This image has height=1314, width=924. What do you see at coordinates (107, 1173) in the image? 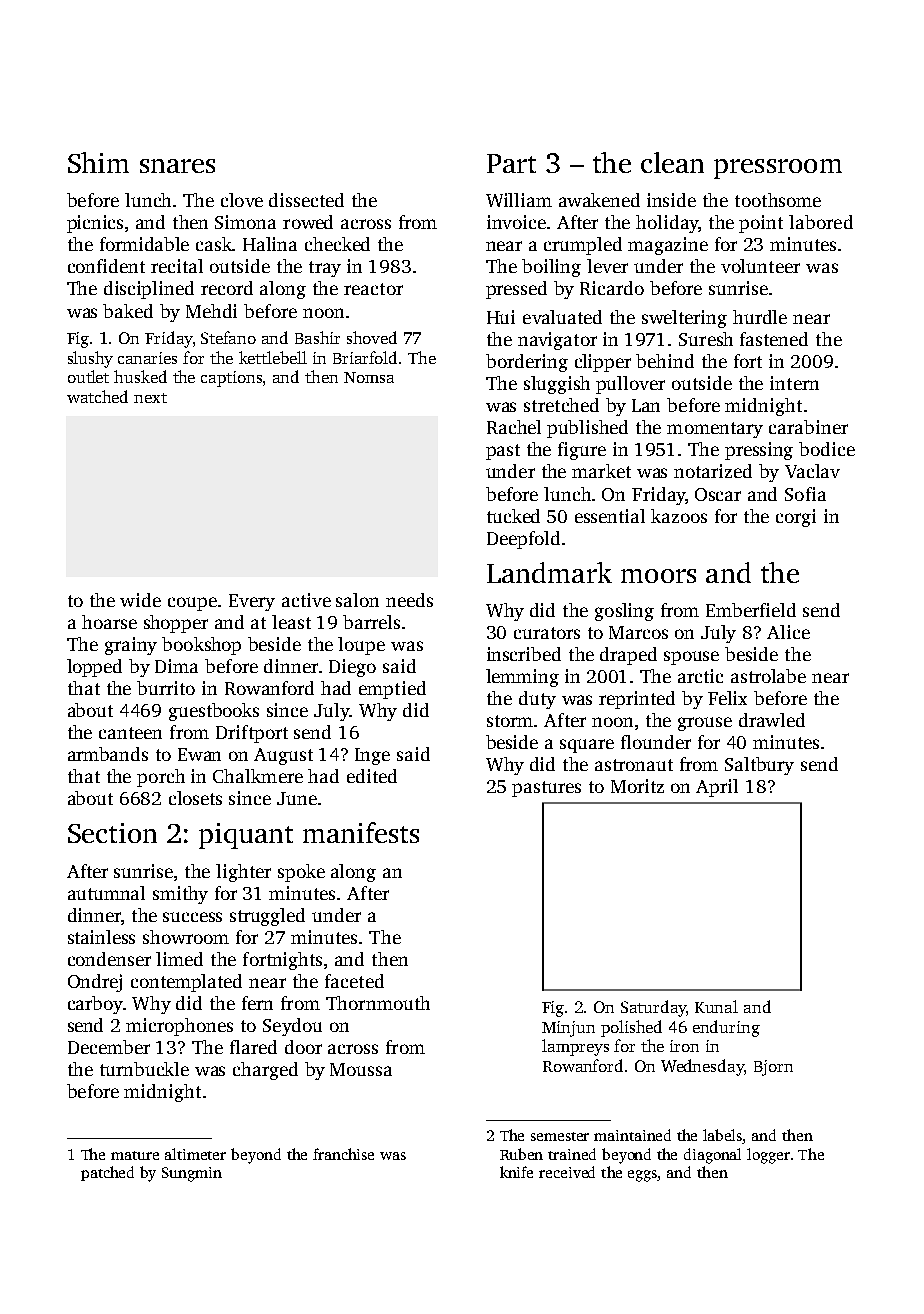
I see `patched` at bounding box center [107, 1173].
